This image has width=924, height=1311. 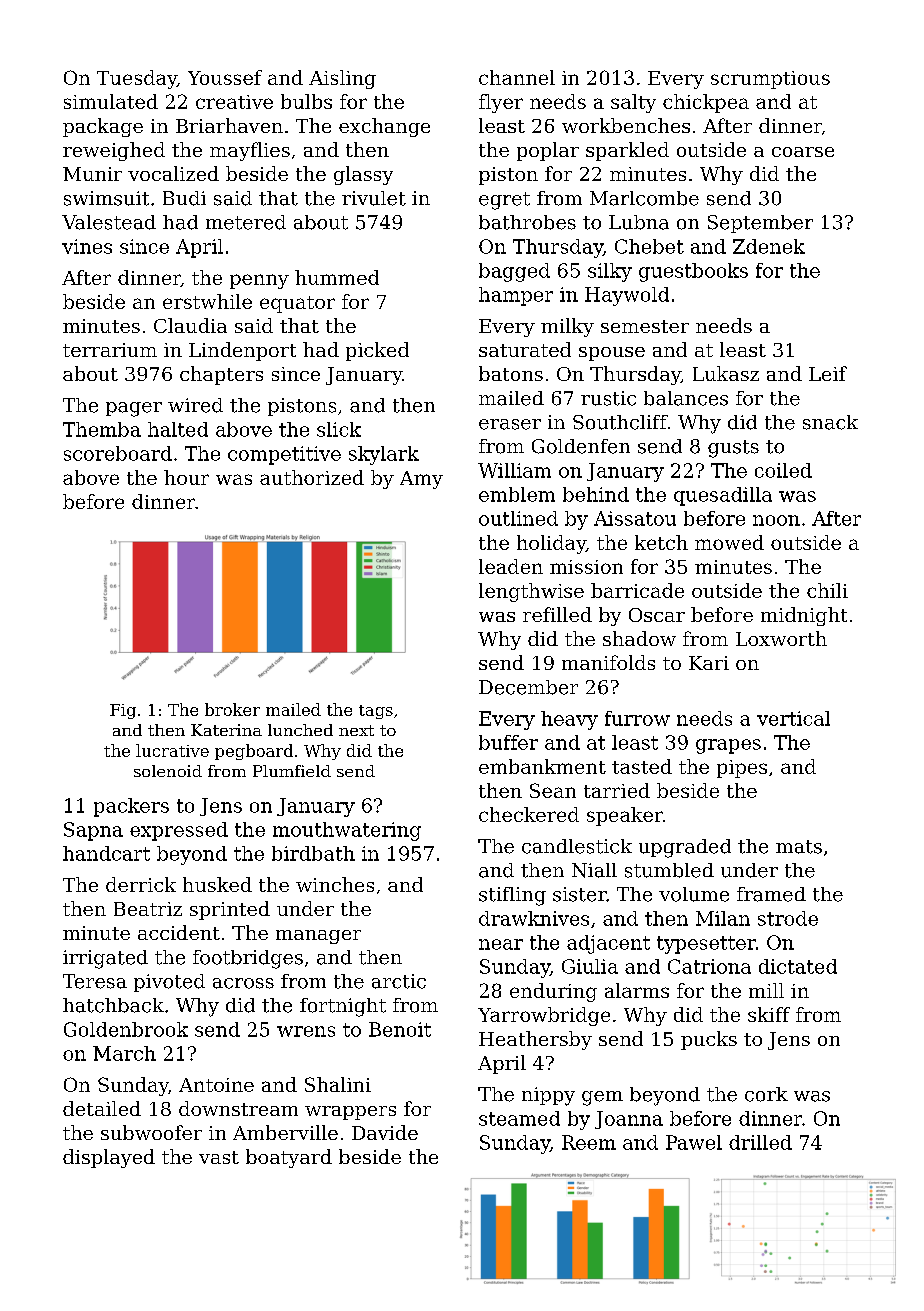 What do you see at coordinates (514, 272) in the image?
I see `bagged` at bounding box center [514, 272].
